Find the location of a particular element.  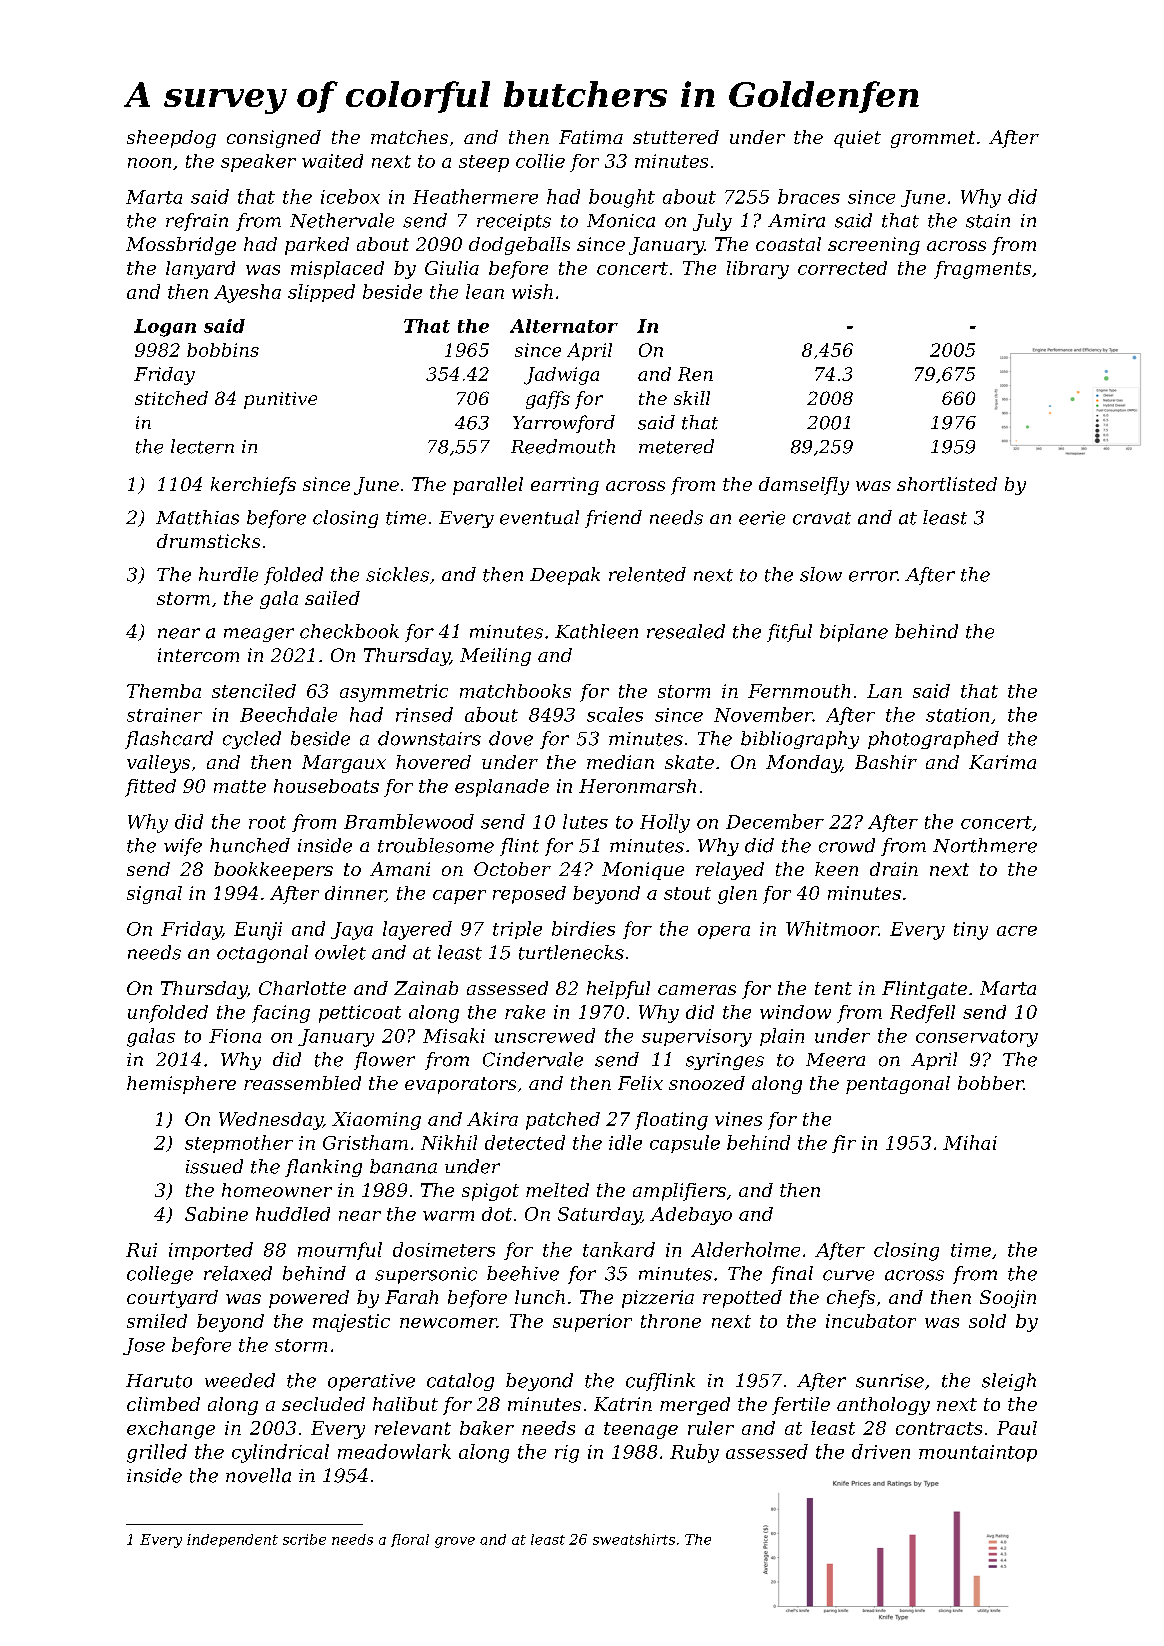

station is located at coordinates (957, 715).
